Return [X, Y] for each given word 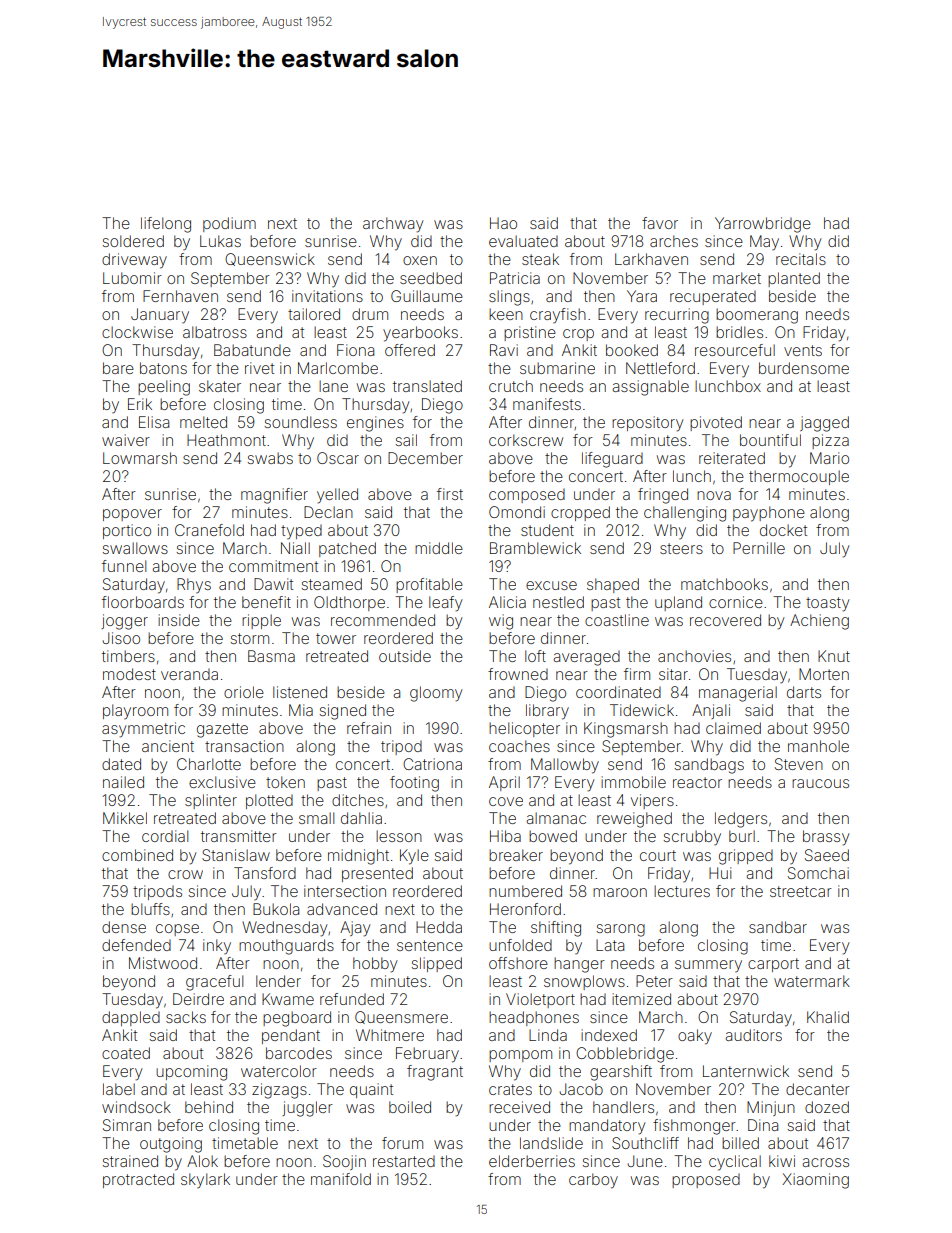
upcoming [191, 1073]
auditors [753, 1035]
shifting [556, 929]
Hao [503, 223]
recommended [383, 620]
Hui [720, 873]
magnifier [274, 496]
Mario [829, 458]
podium [229, 224]
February [427, 1055]
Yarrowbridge [763, 225]
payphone [769, 514]
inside [179, 620]
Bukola [276, 909]
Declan [328, 512]
